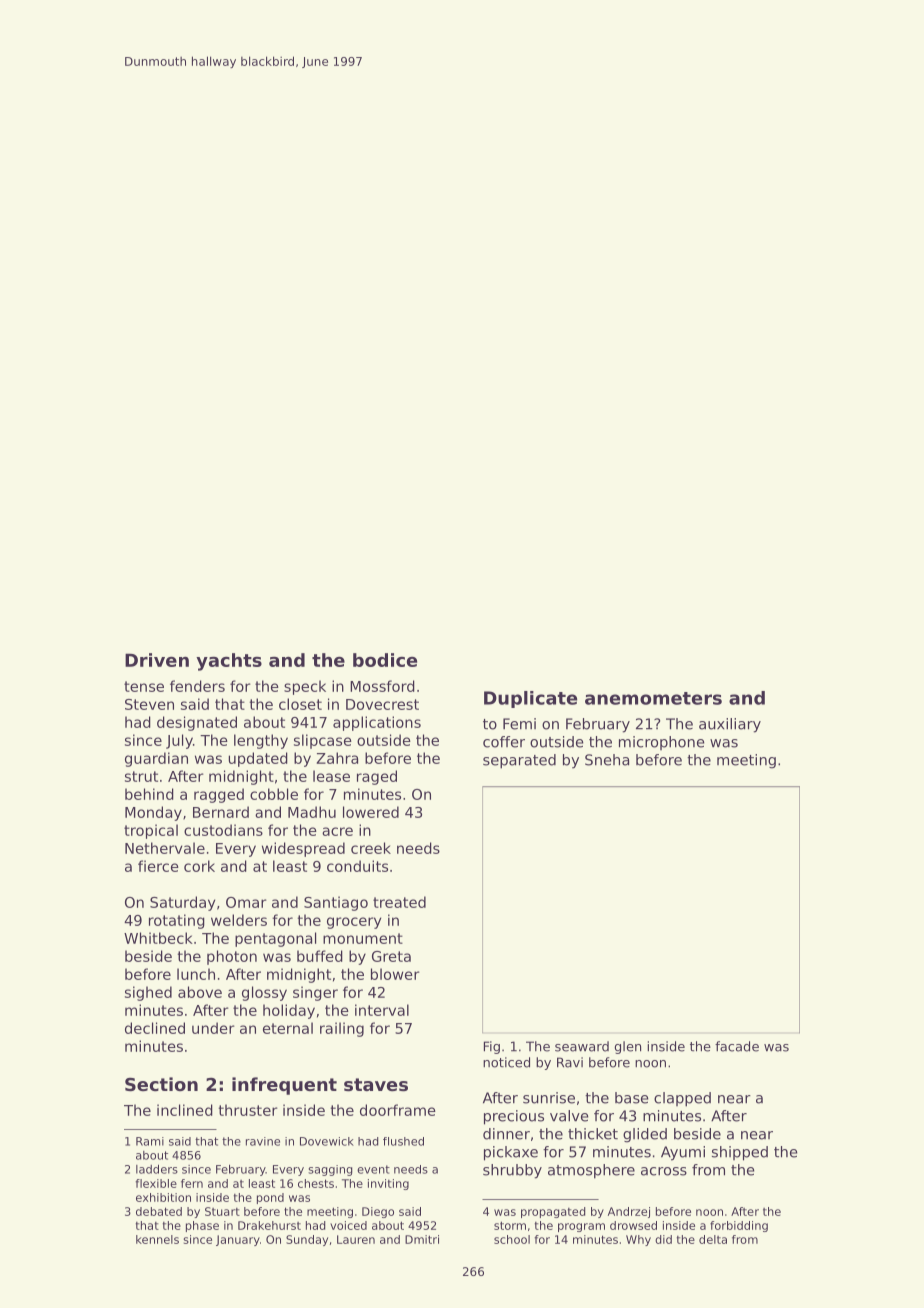 This screenshot has height=1308, width=924. What do you see at coordinates (492, 1047) in the screenshot?
I see `Fig` at bounding box center [492, 1047].
